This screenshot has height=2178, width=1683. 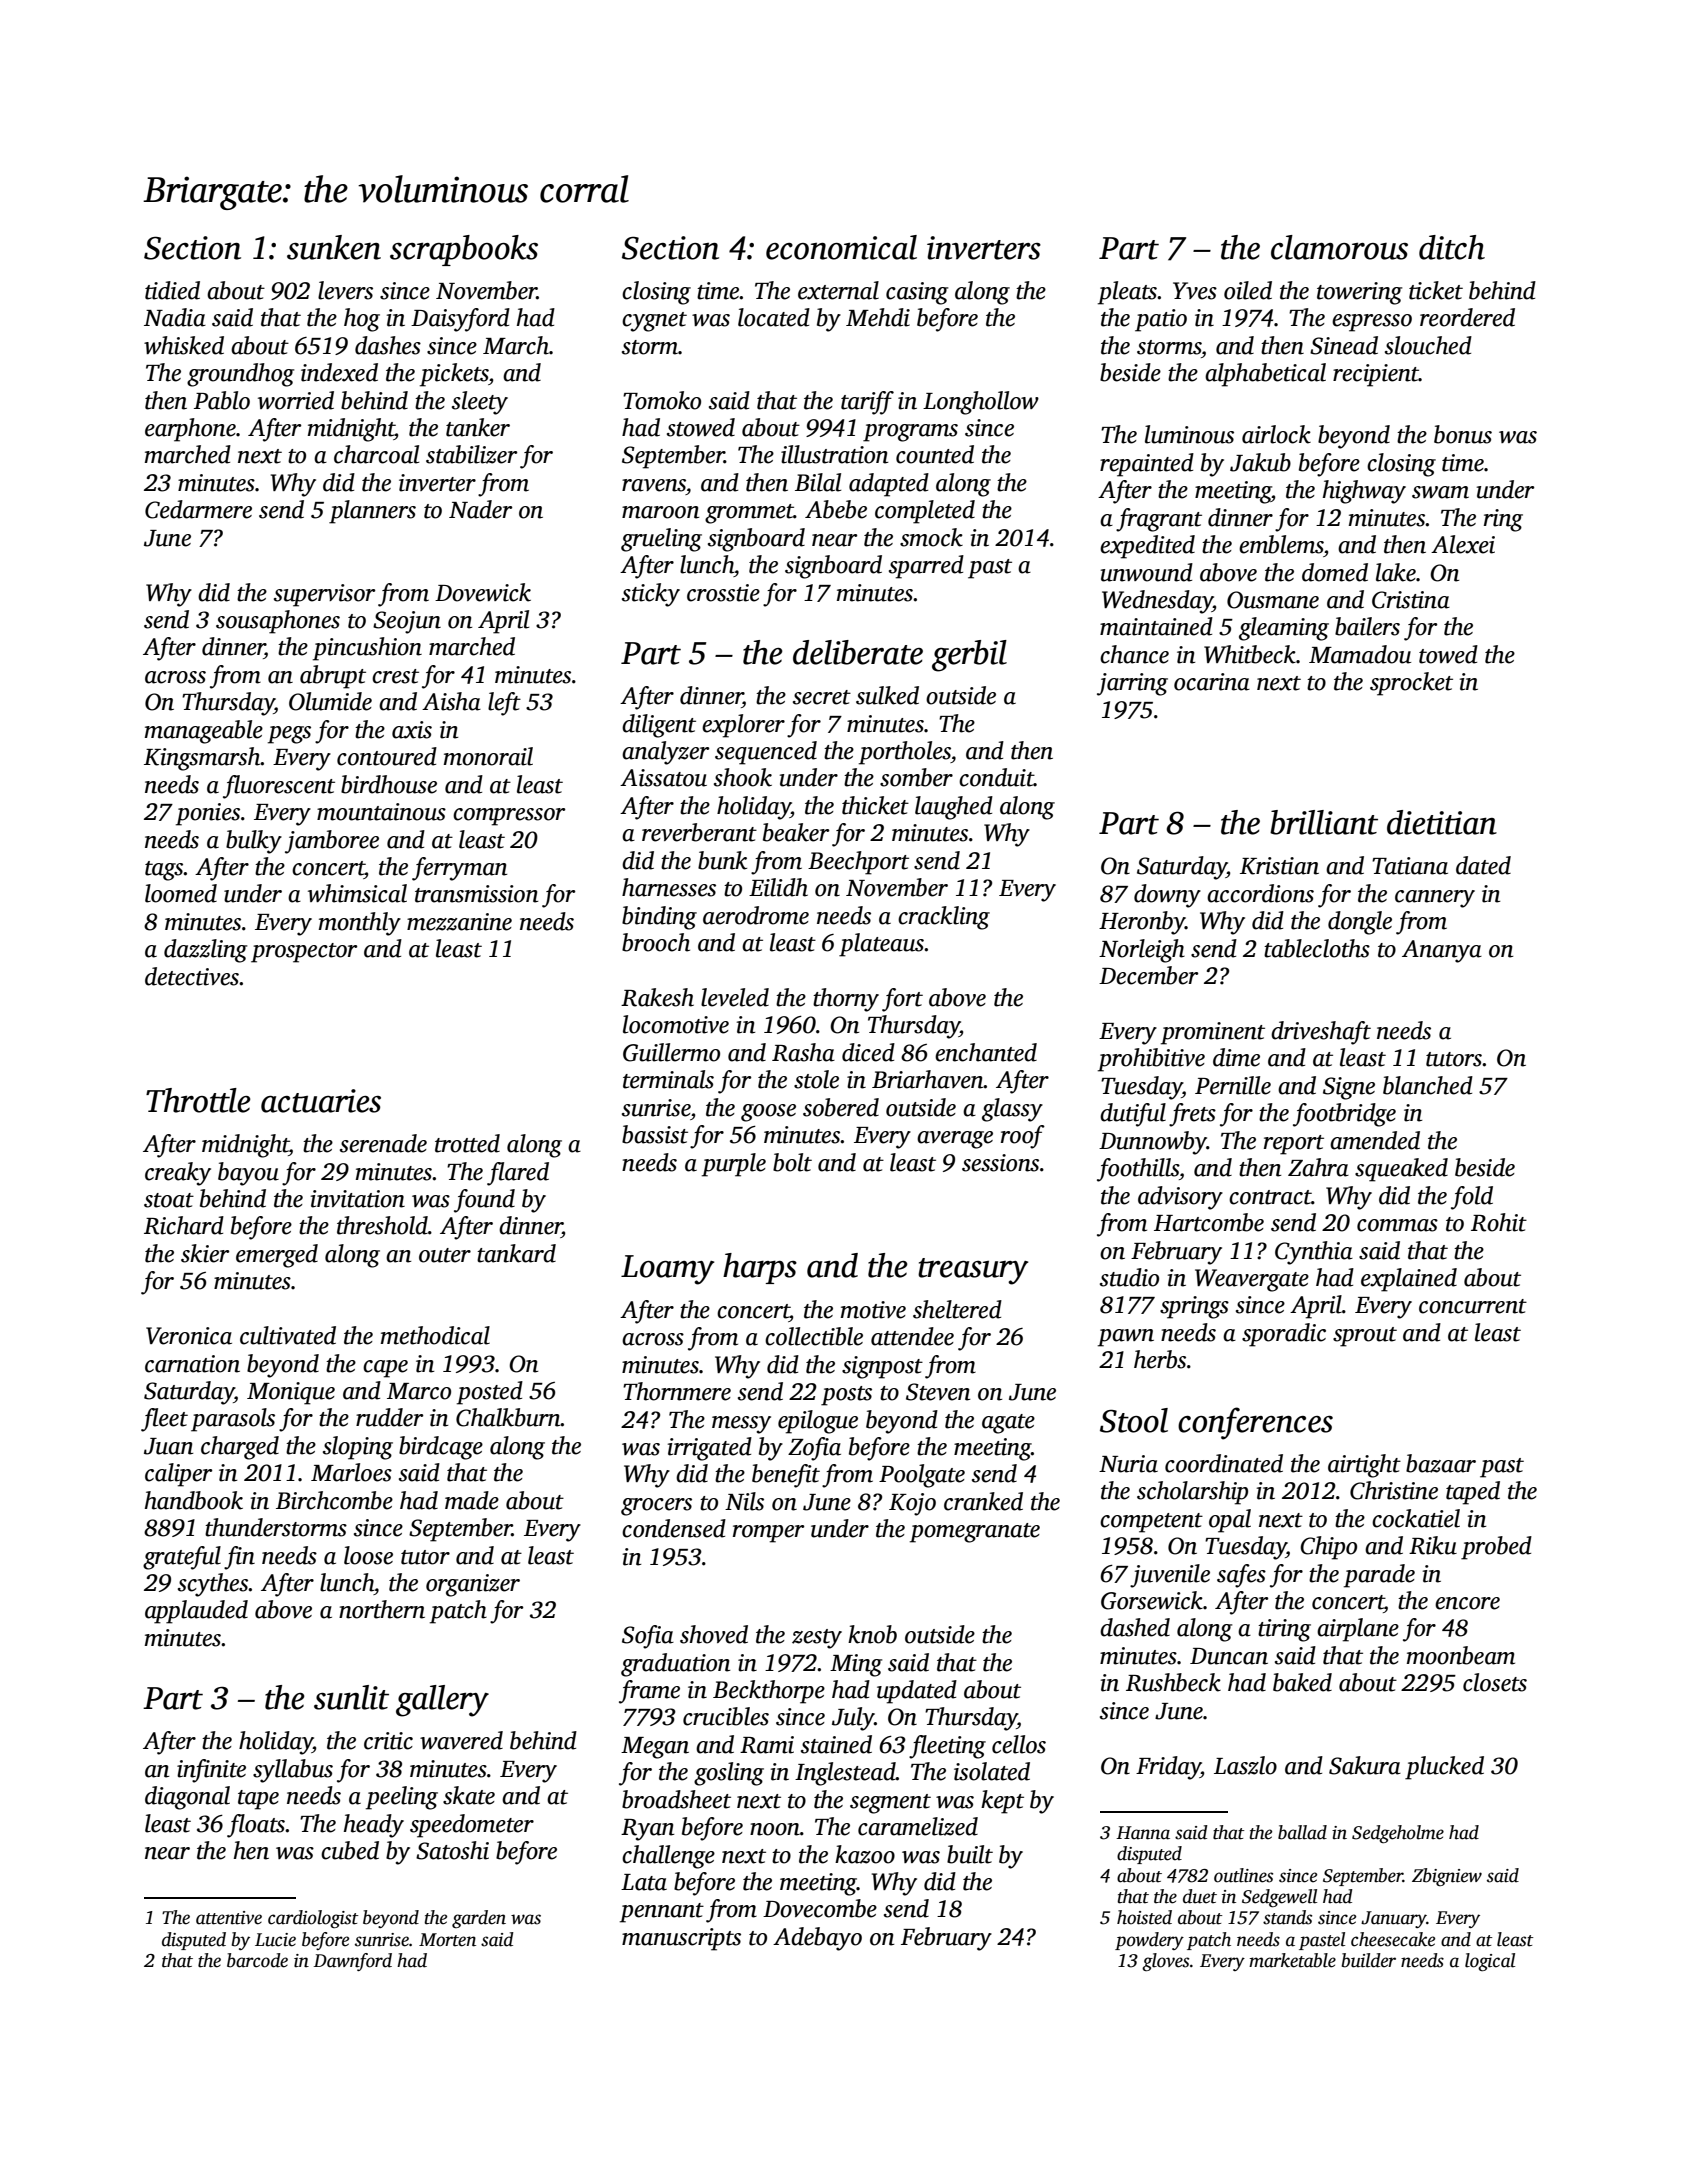 I want to click on casing, so click(x=917, y=293).
